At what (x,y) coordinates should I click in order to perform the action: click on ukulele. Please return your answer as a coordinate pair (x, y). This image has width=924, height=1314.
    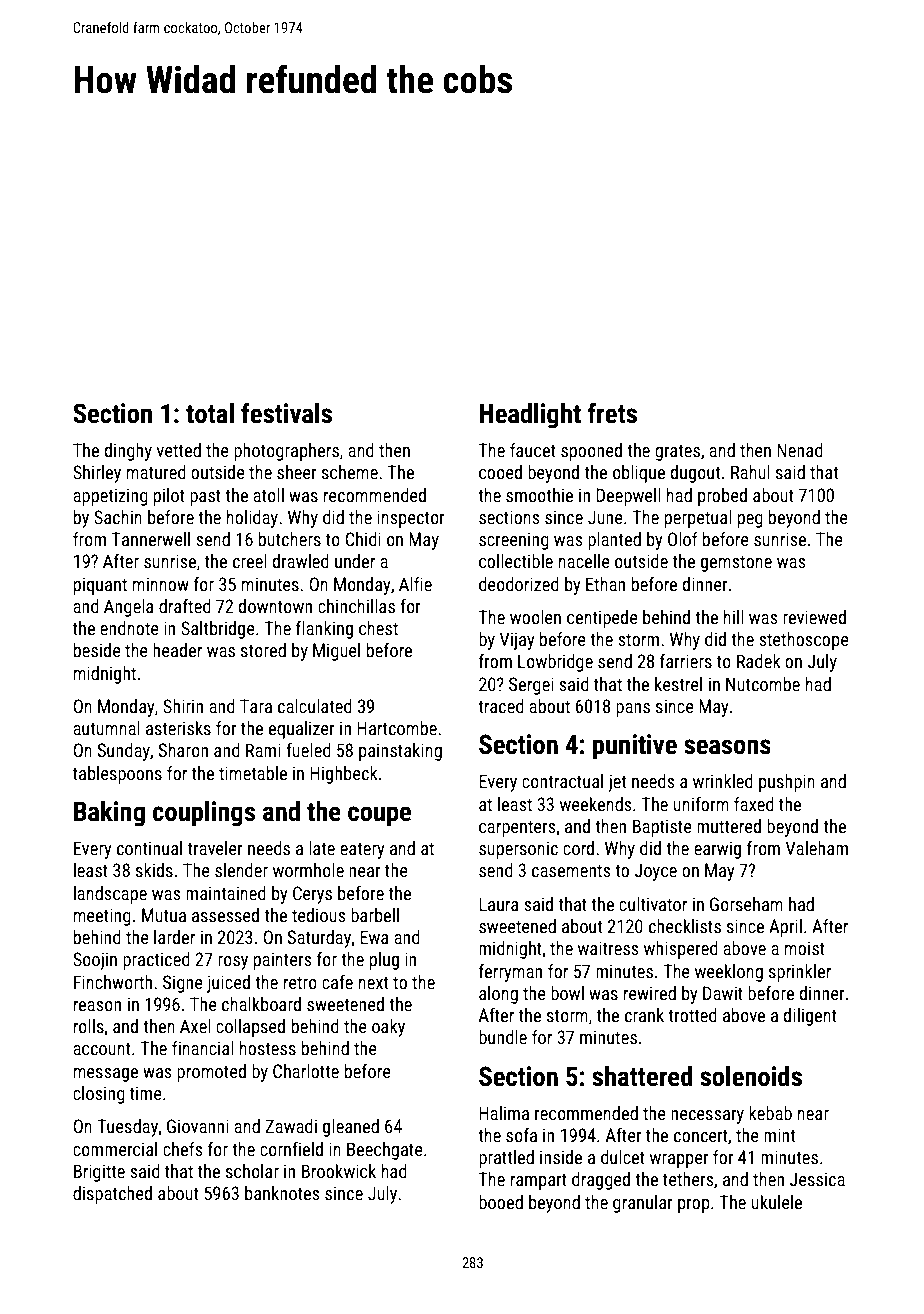
    Looking at the image, I should click on (776, 1202).
